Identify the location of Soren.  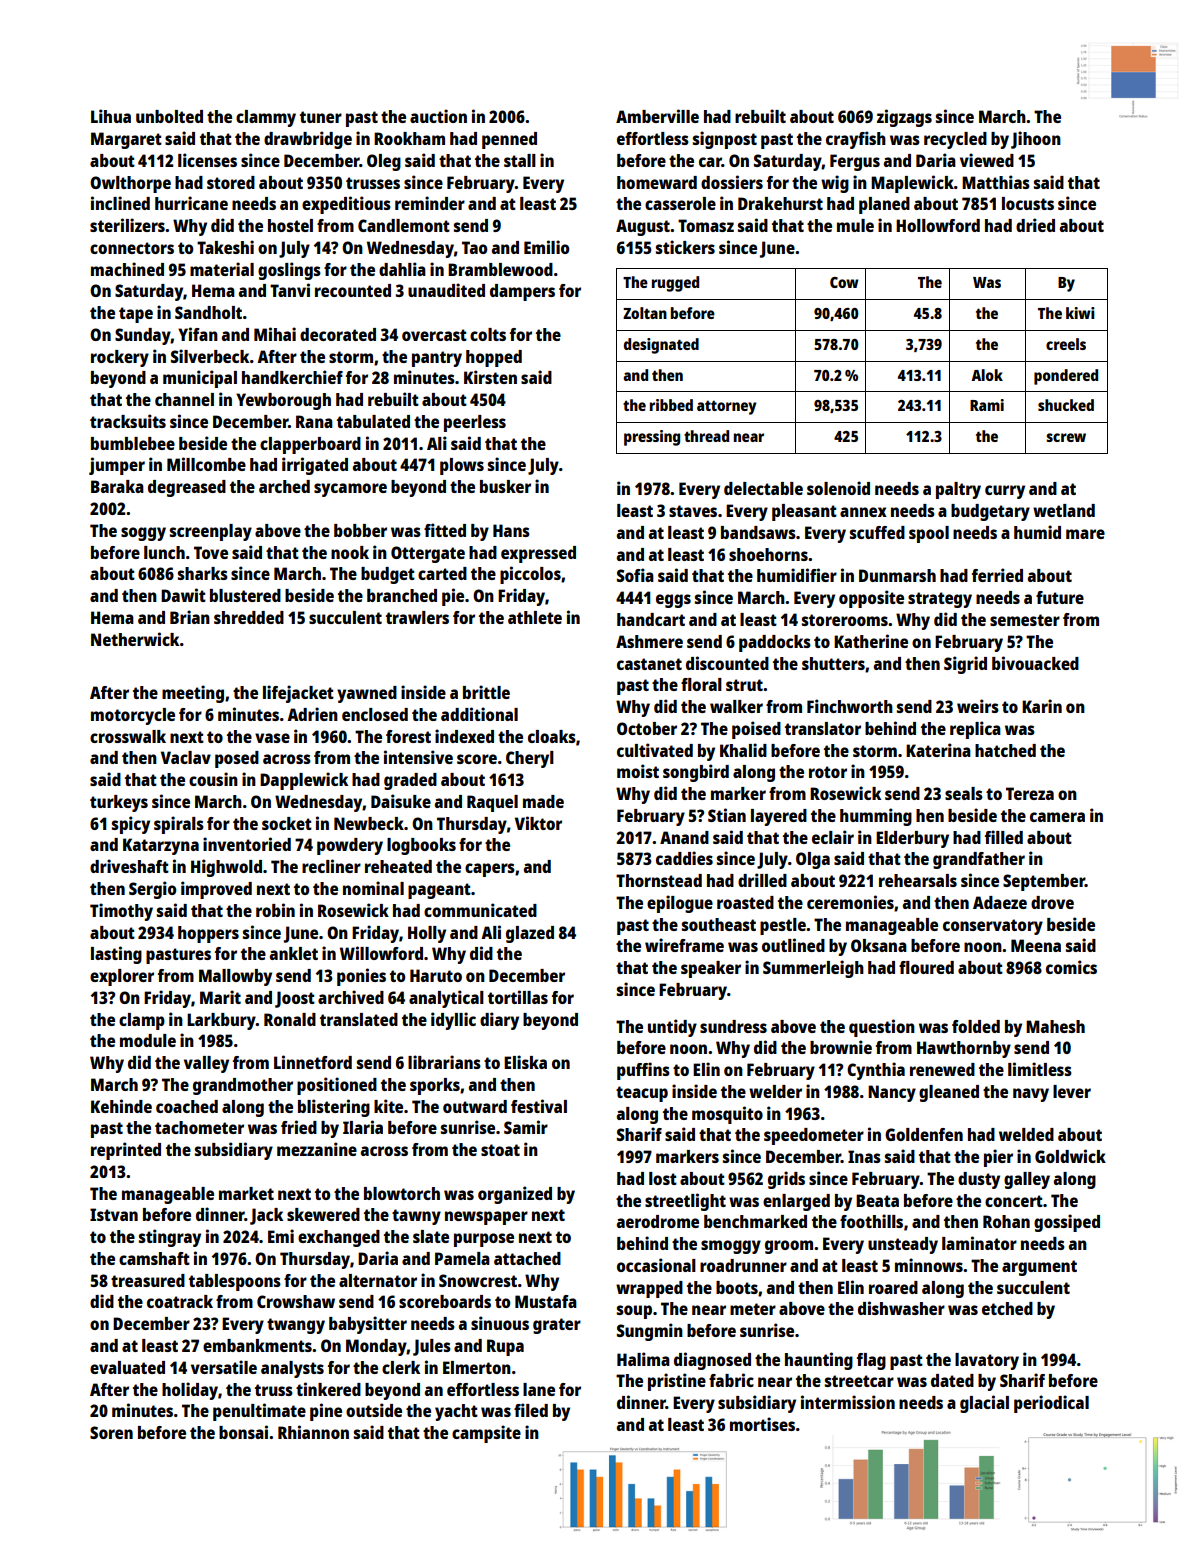
(111, 1432).
